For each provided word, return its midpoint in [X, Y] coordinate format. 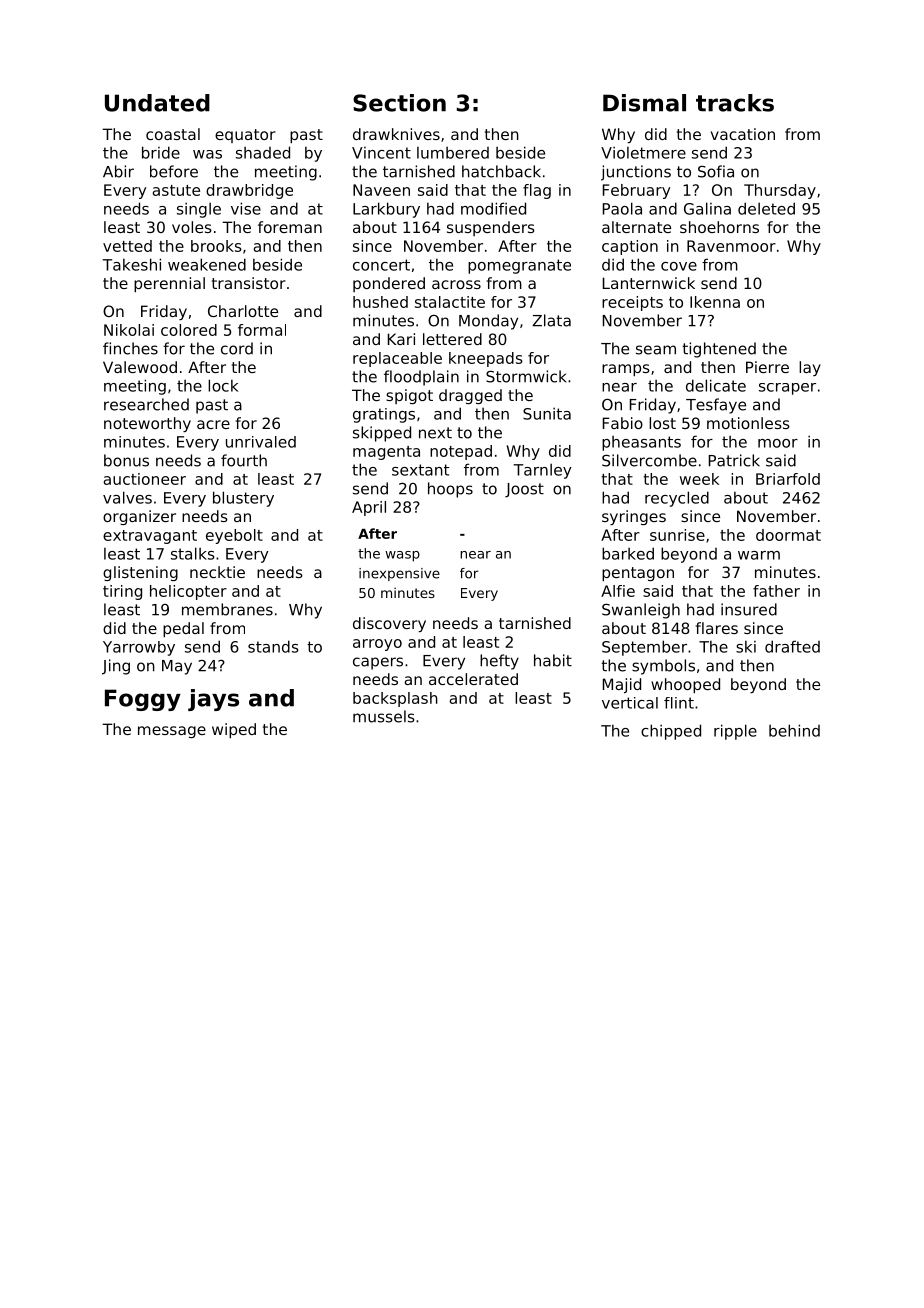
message [172, 732]
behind [794, 730]
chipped [671, 732]
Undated [157, 103]
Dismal [644, 103]
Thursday [780, 191]
